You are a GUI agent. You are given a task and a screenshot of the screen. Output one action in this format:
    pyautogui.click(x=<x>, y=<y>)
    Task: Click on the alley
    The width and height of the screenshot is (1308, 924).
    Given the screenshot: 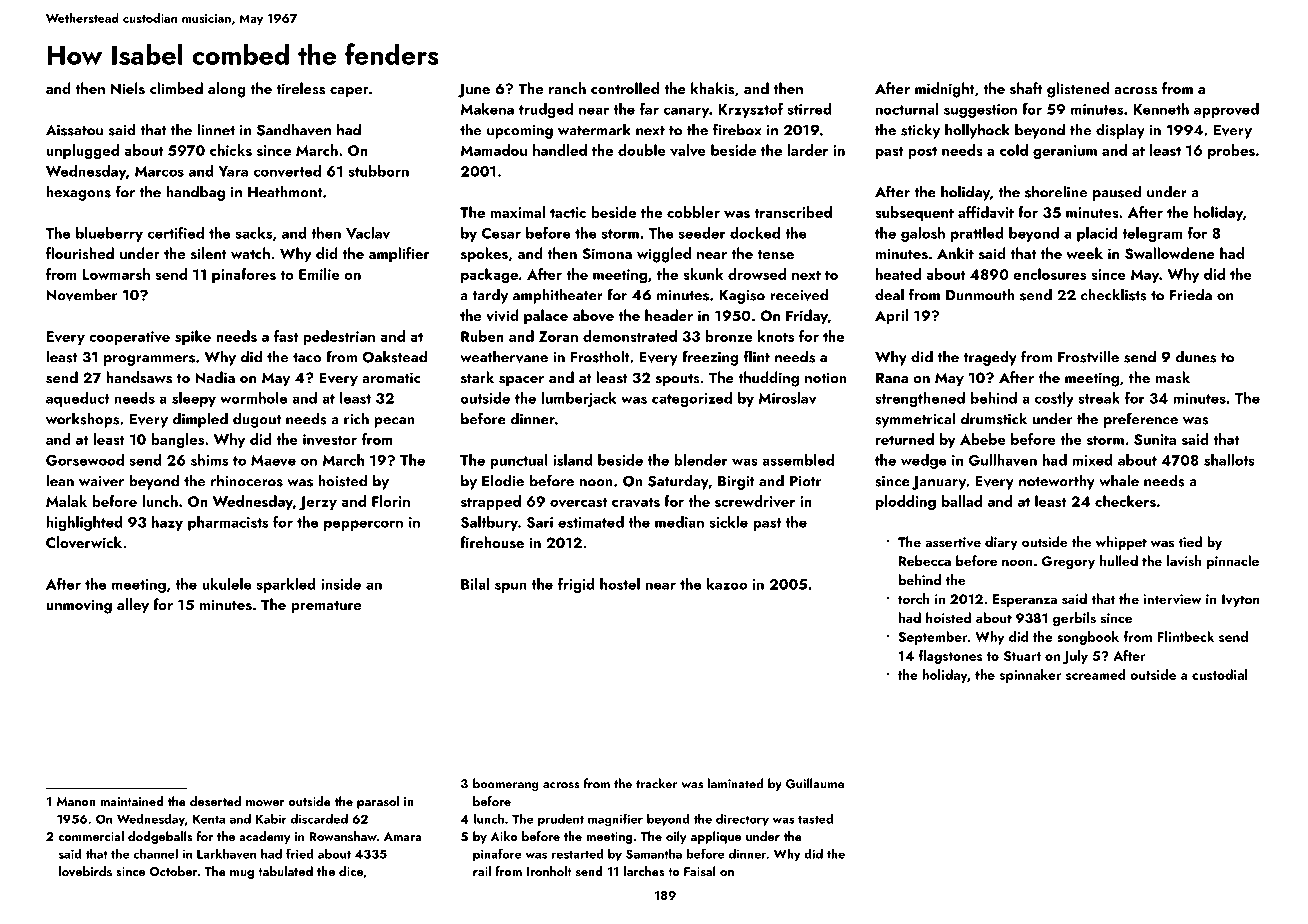 What is the action you would take?
    pyautogui.click(x=133, y=606)
